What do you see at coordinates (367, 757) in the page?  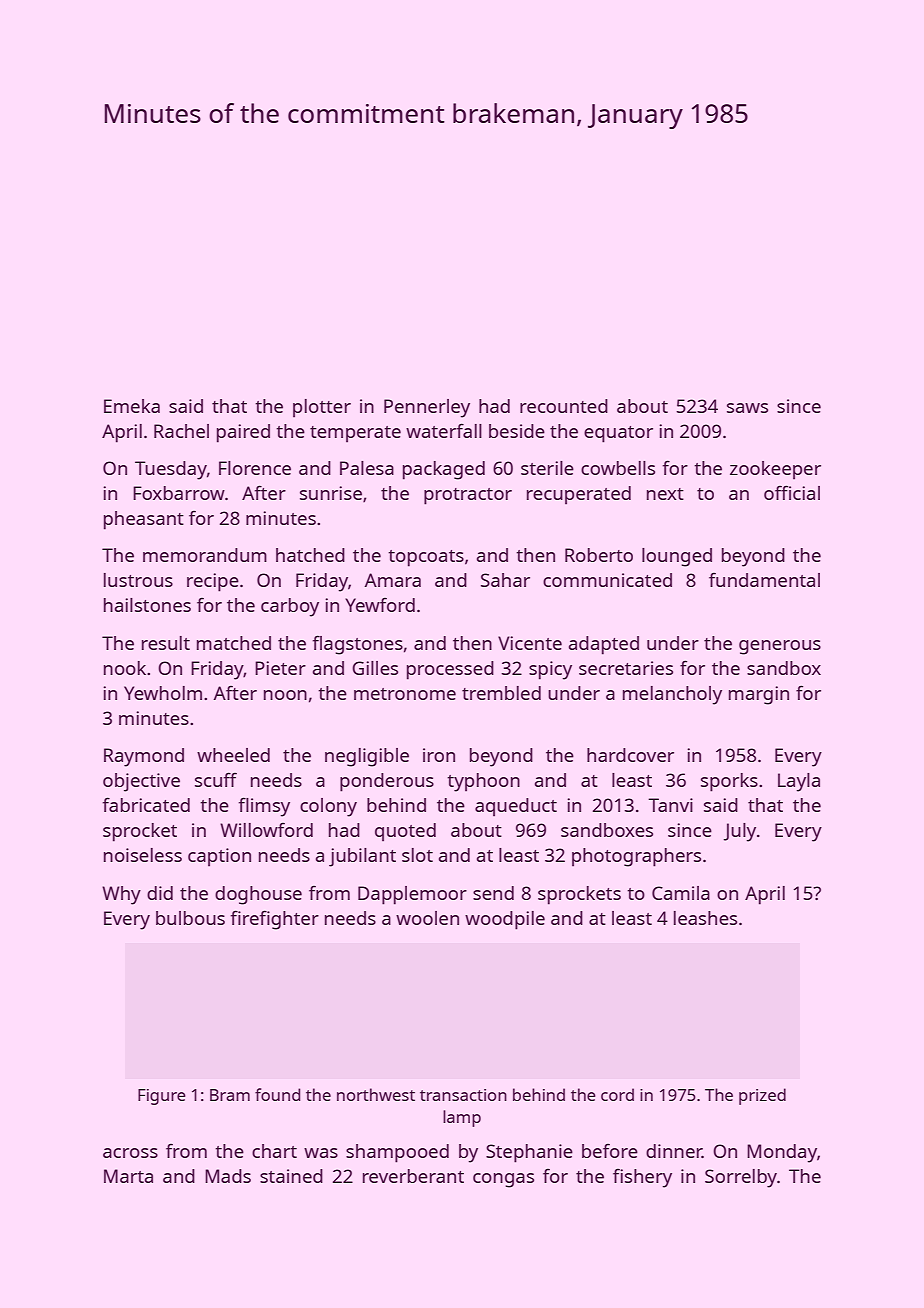 I see `negligible` at bounding box center [367, 757].
